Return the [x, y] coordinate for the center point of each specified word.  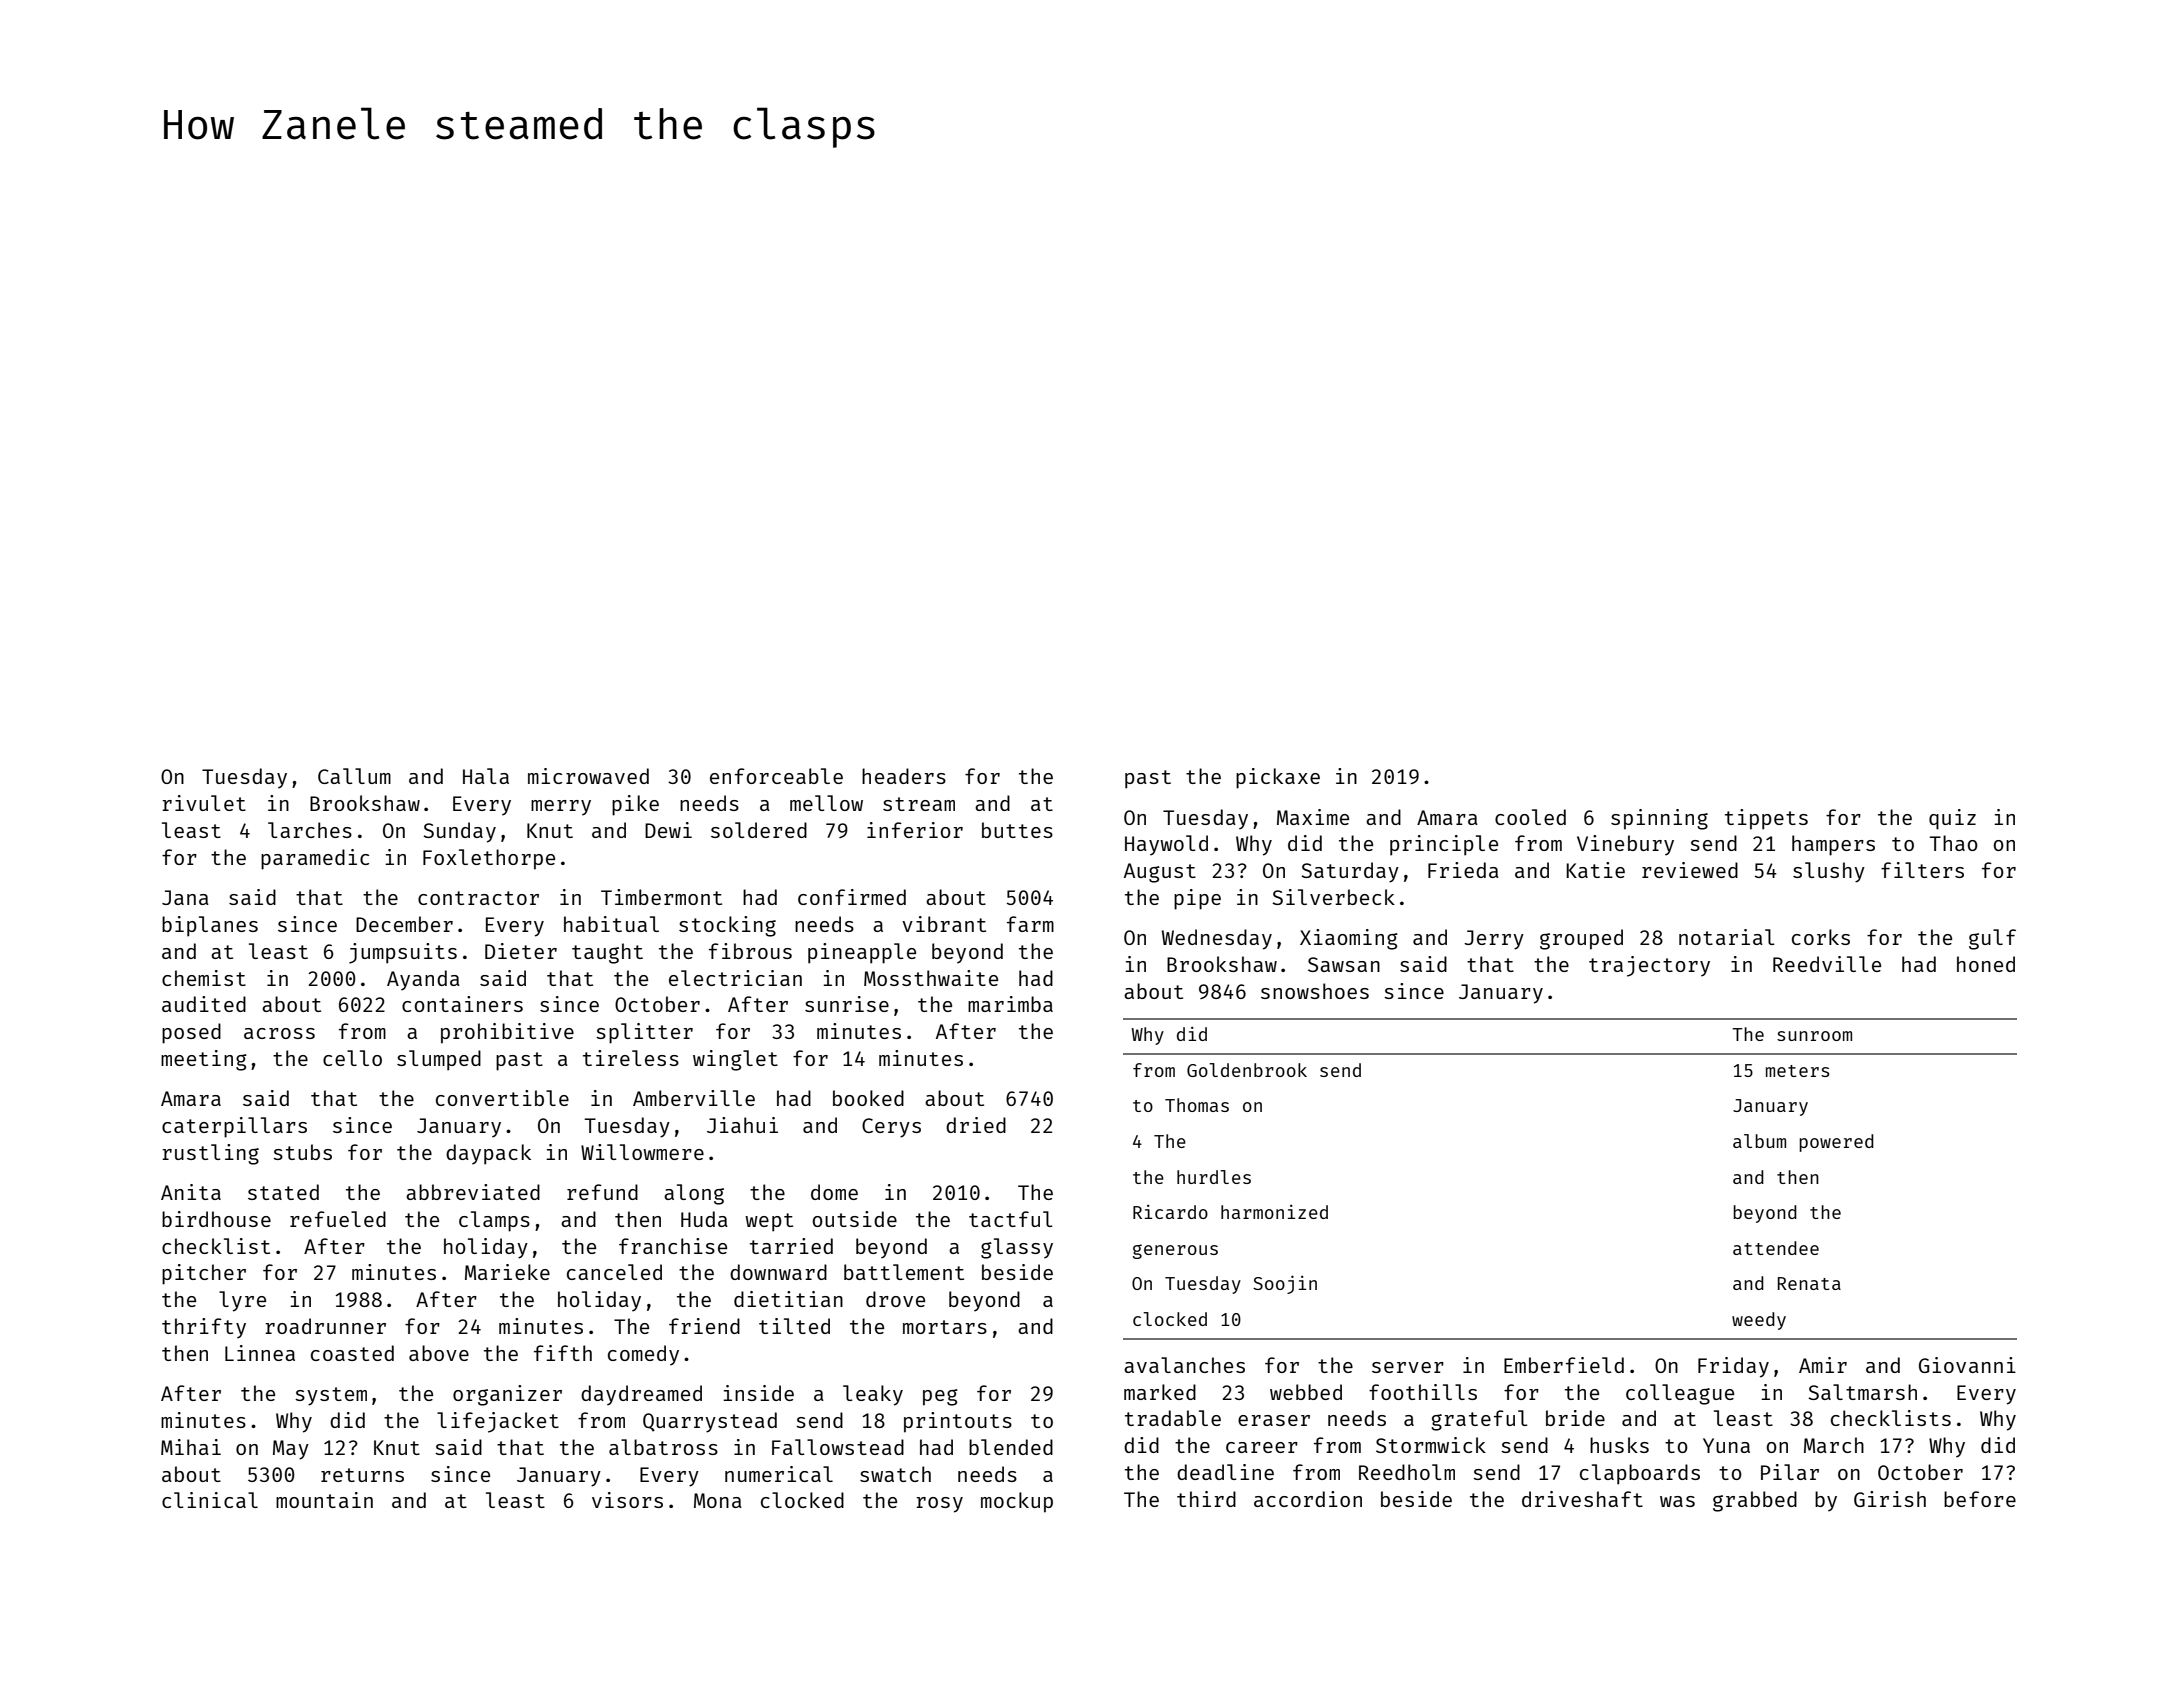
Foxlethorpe [489, 859]
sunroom [1814, 1036]
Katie [1595, 870]
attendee [1776, 1248]
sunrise [847, 1004]
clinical [210, 1500]
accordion [1308, 1499]
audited [204, 1004]
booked [868, 1098]
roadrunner [325, 1326]
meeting [204, 1060]
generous [1175, 1251]
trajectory [1649, 966]
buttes [1017, 830]
